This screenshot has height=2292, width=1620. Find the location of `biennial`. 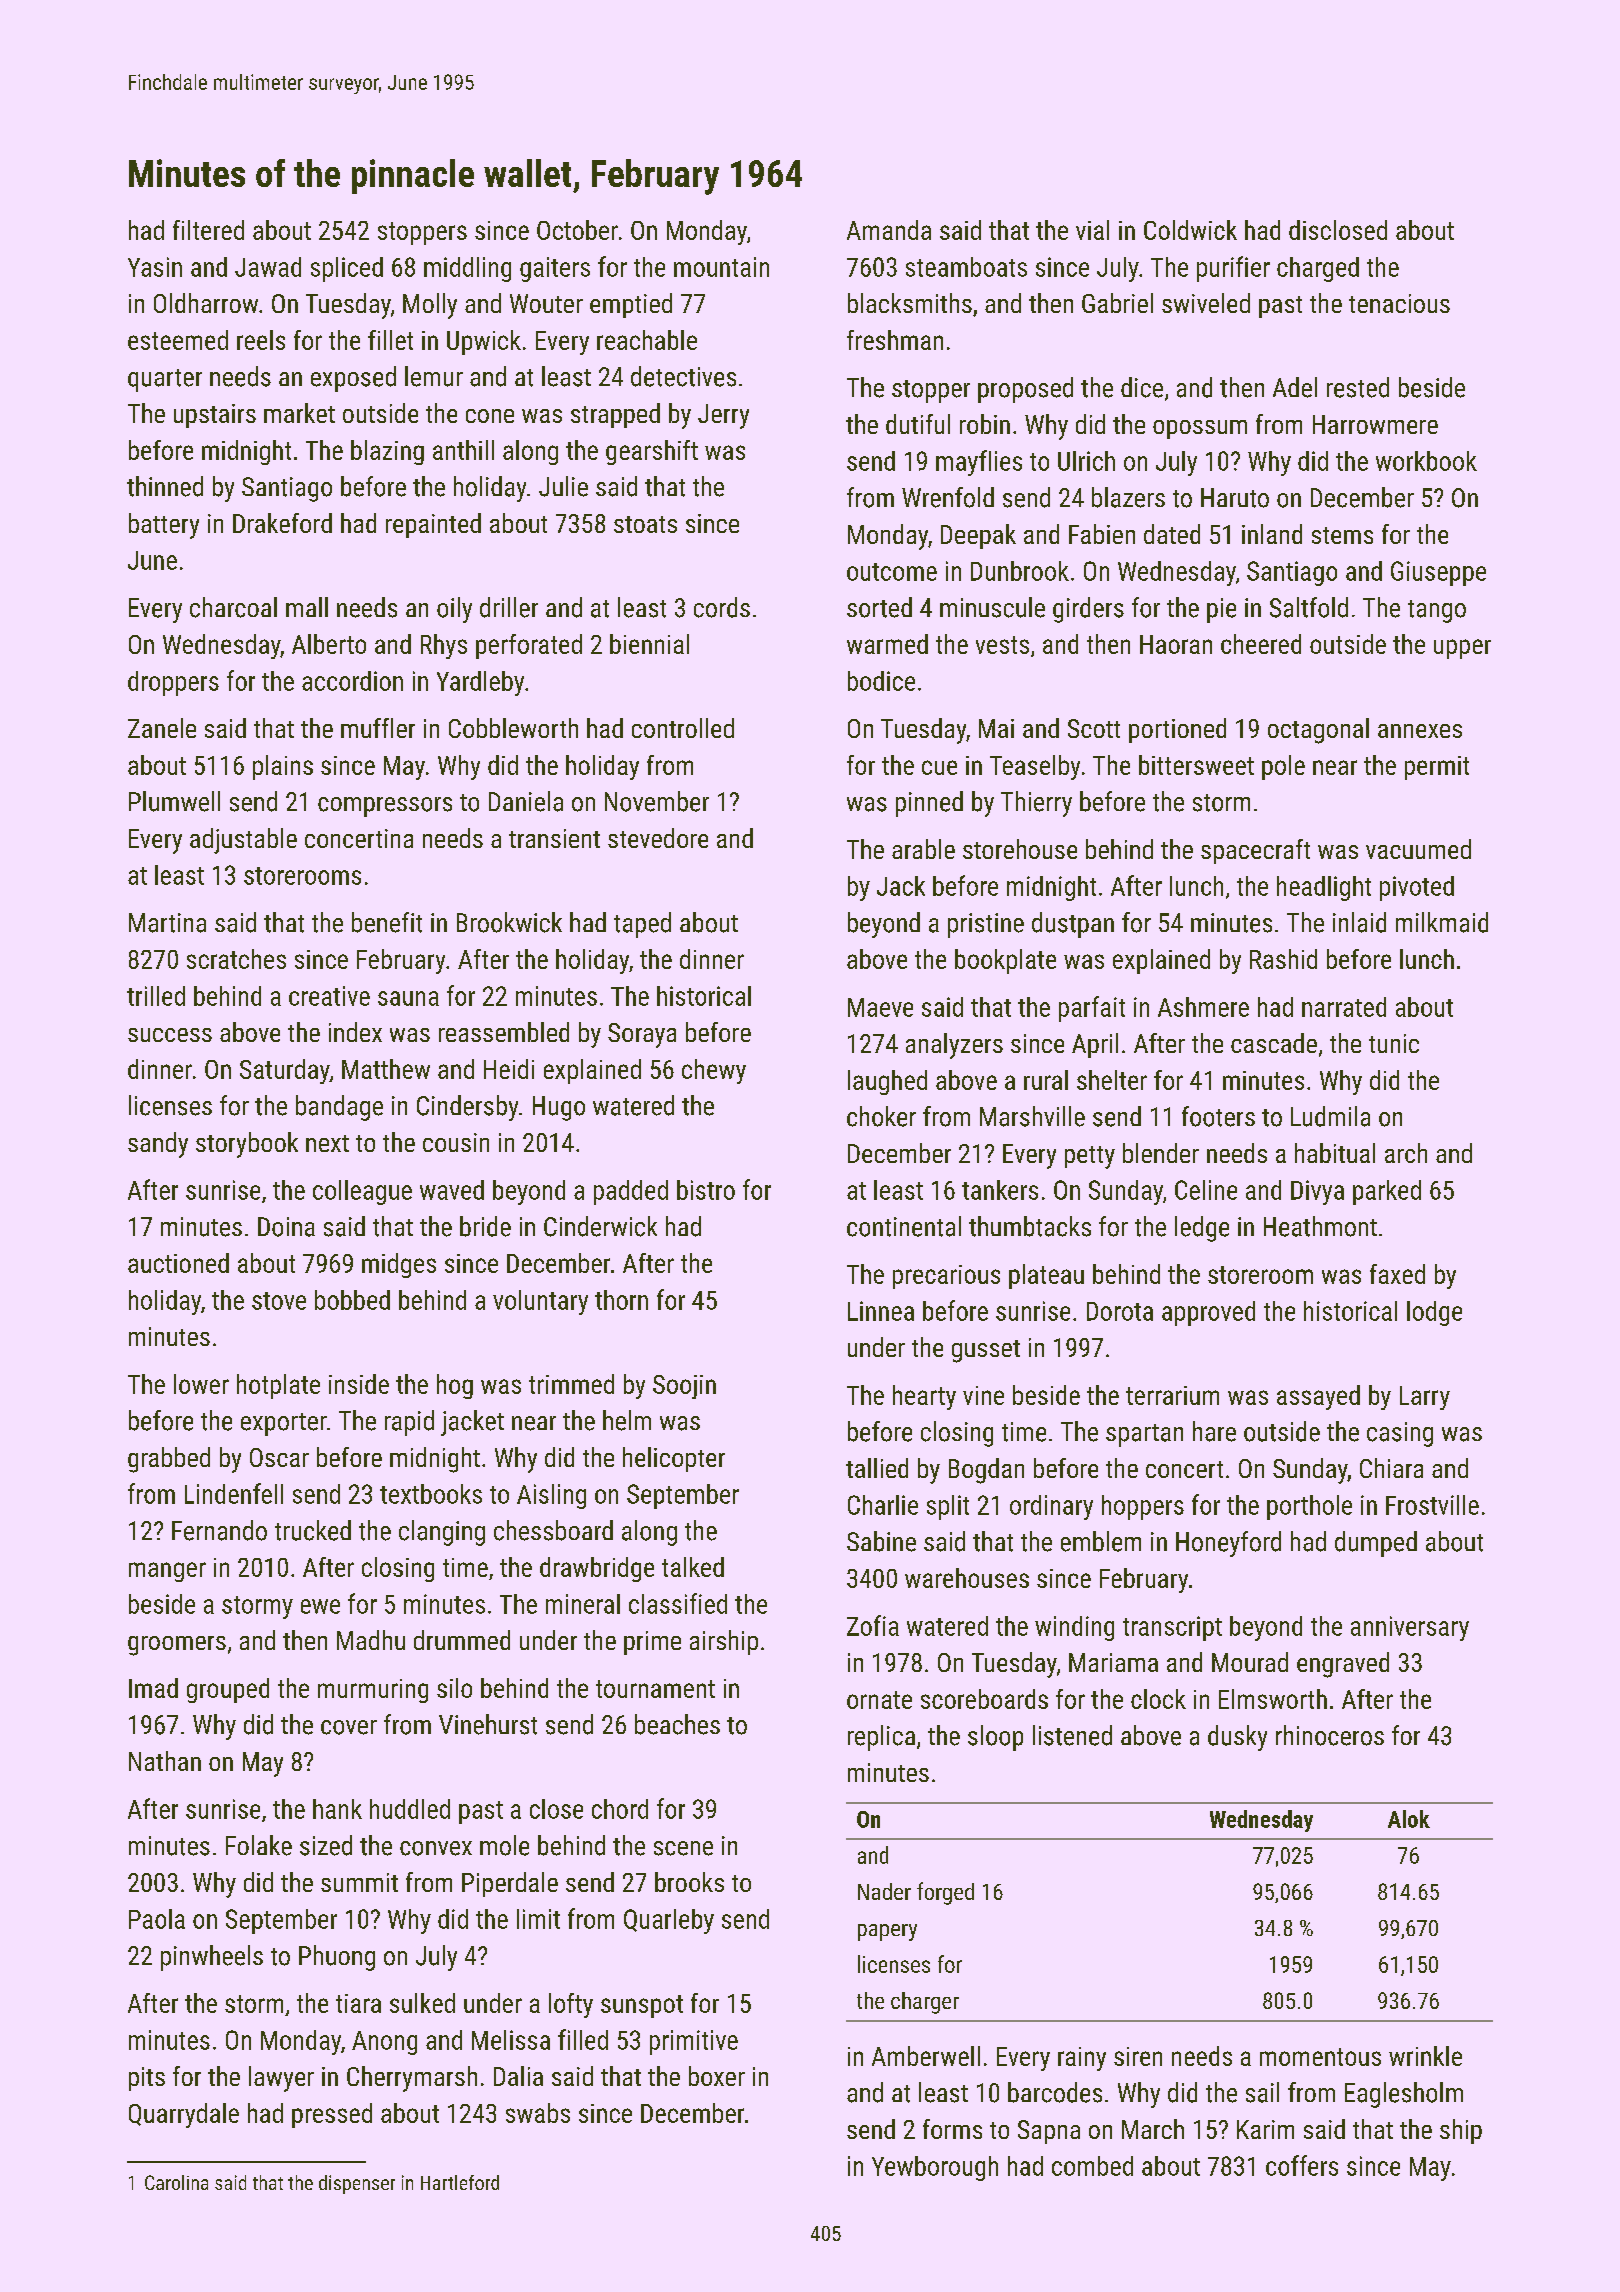

biennial is located at coordinates (649, 644).
